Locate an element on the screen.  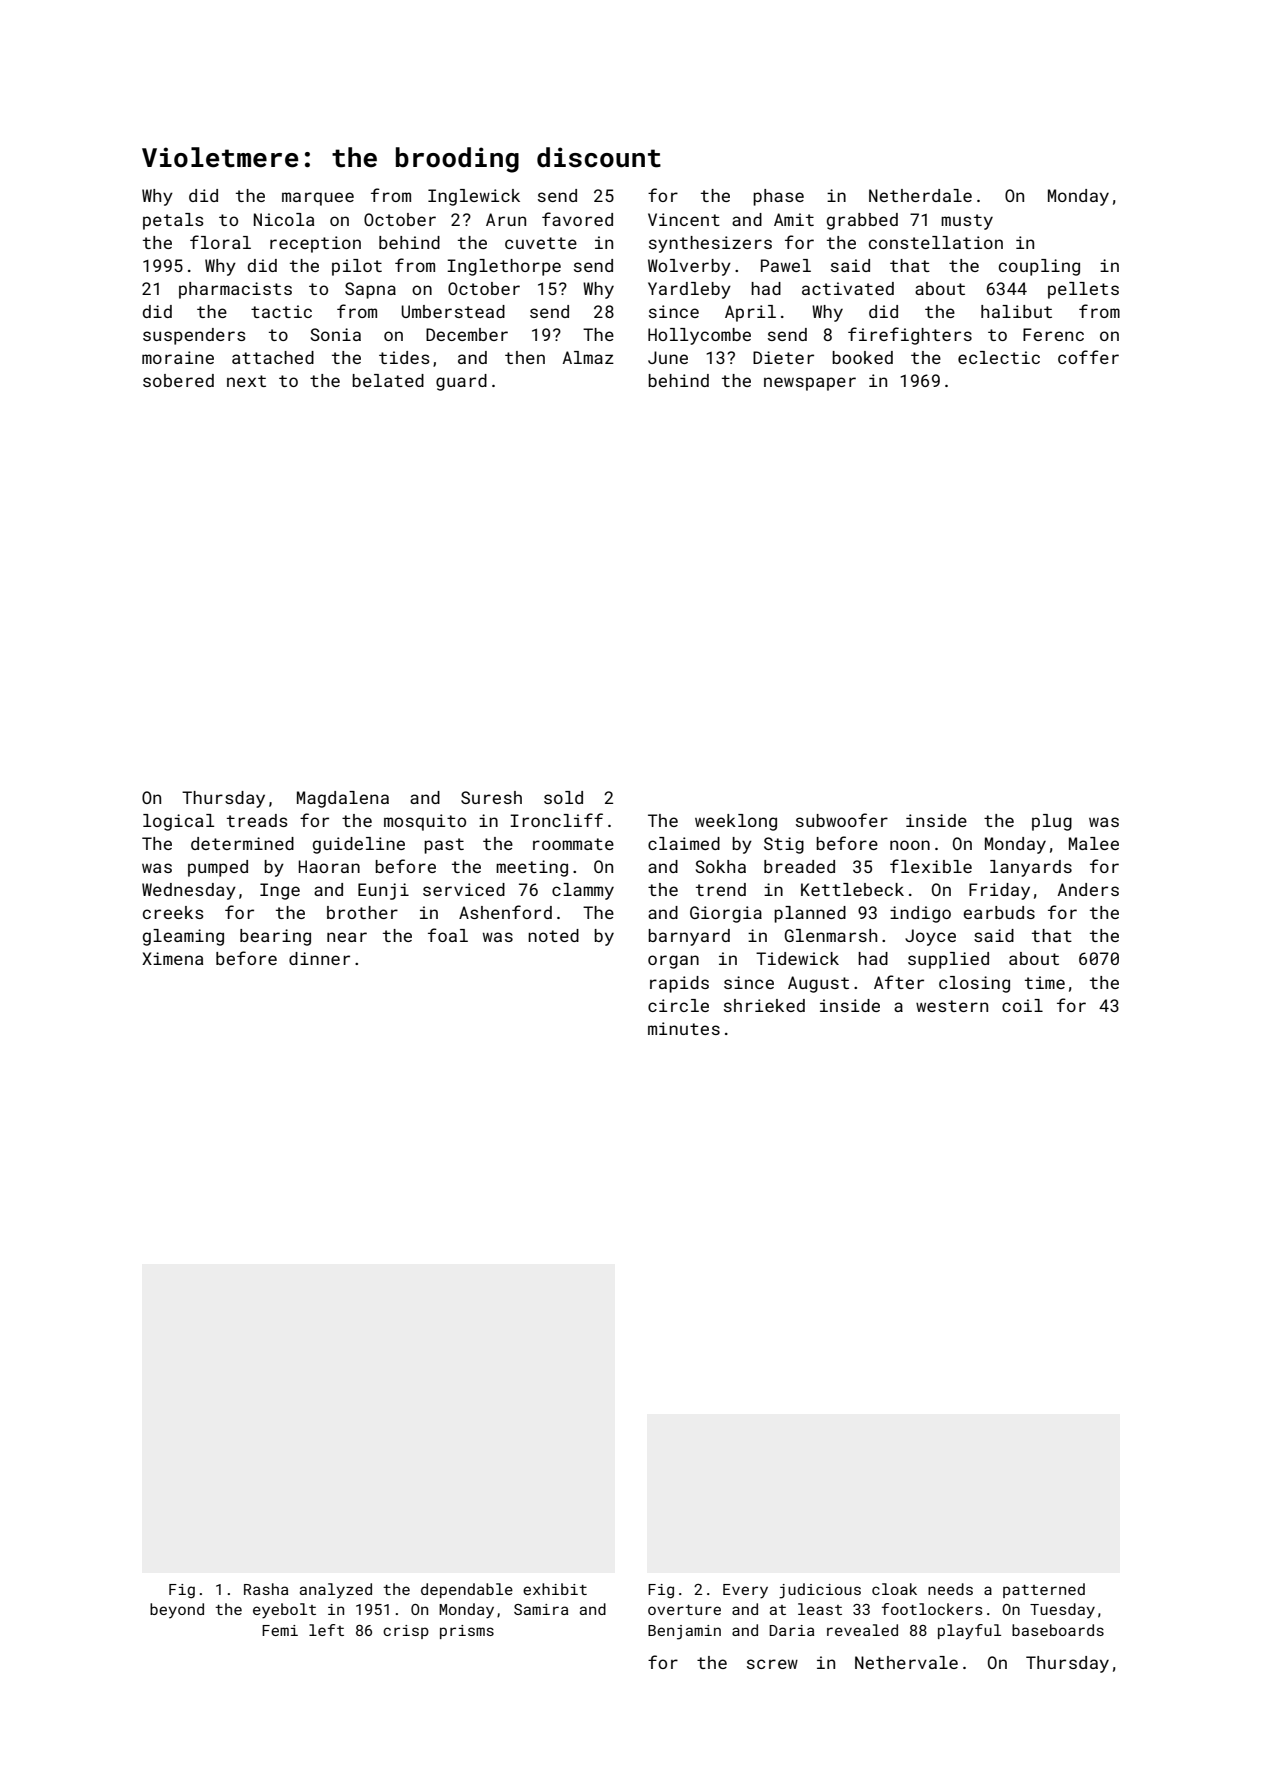
cloak is located at coordinates (894, 1589).
